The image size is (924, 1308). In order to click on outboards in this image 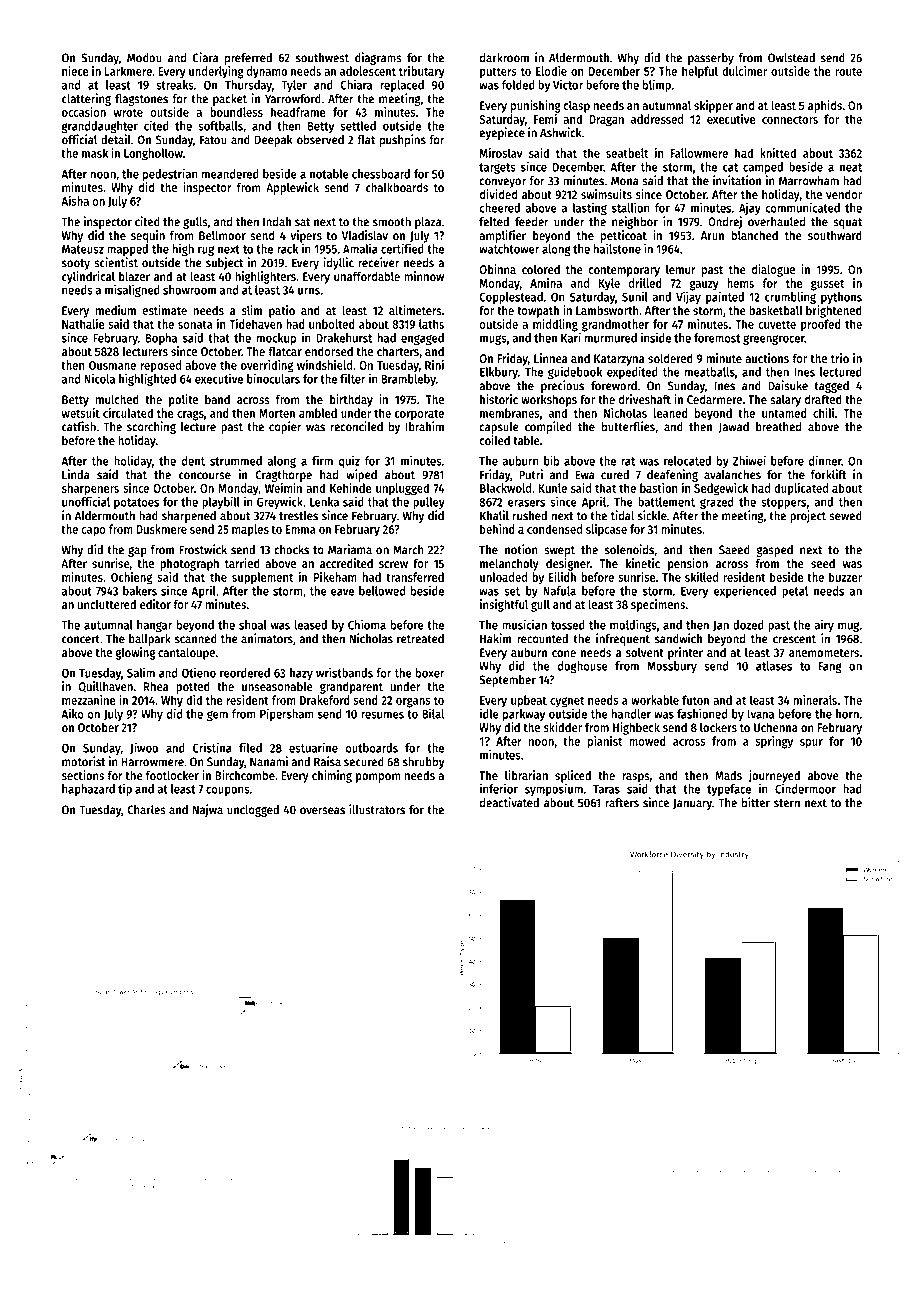, I will do `click(371, 748)`.
